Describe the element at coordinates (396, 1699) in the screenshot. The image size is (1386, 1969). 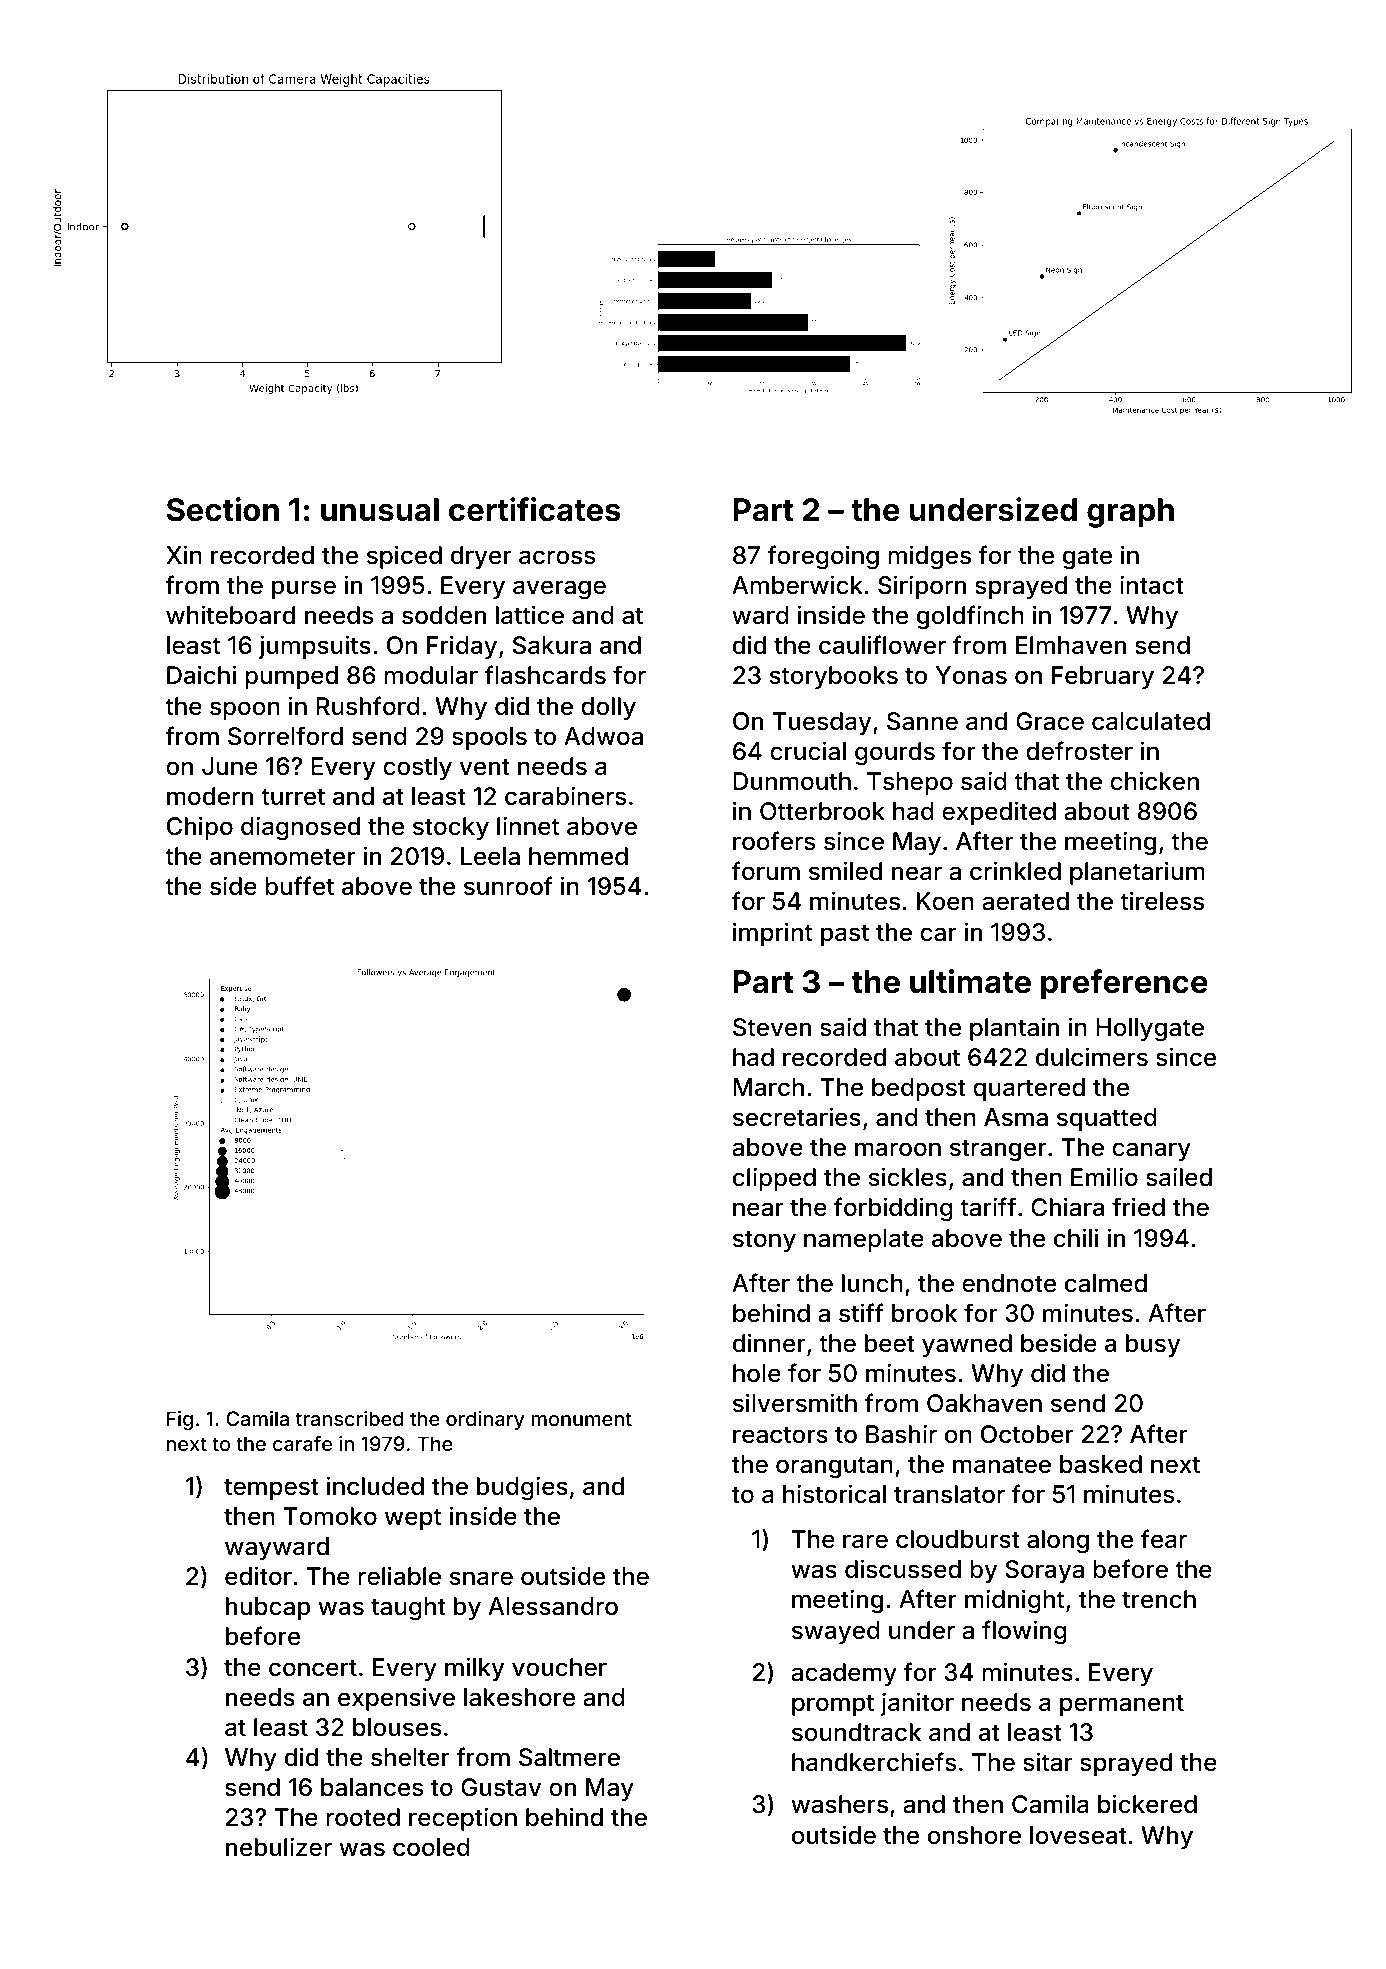
I see `expensive` at that location.
